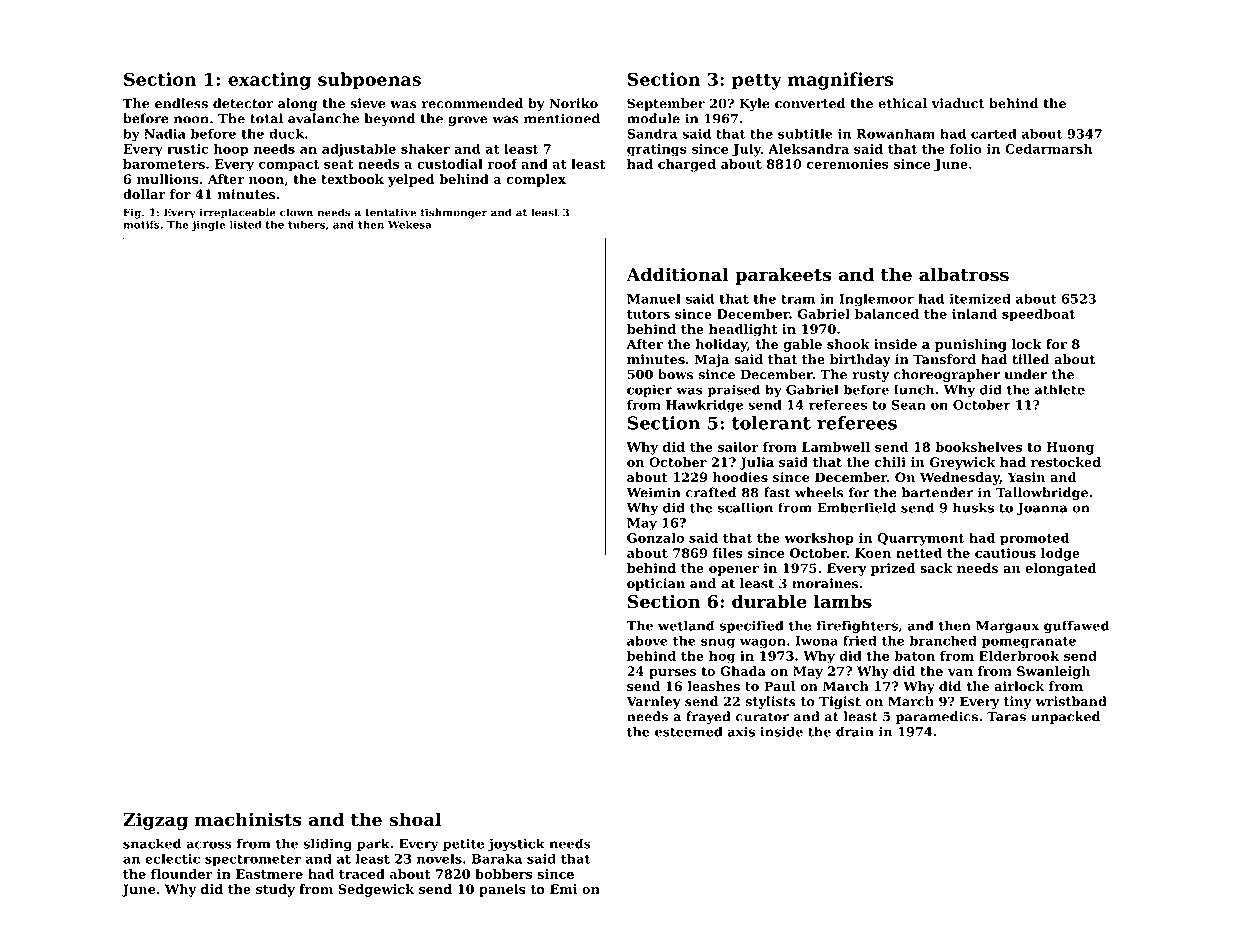  Describe the element at coordinates (647, 640) in the screenshot. I see `above` at that location.
